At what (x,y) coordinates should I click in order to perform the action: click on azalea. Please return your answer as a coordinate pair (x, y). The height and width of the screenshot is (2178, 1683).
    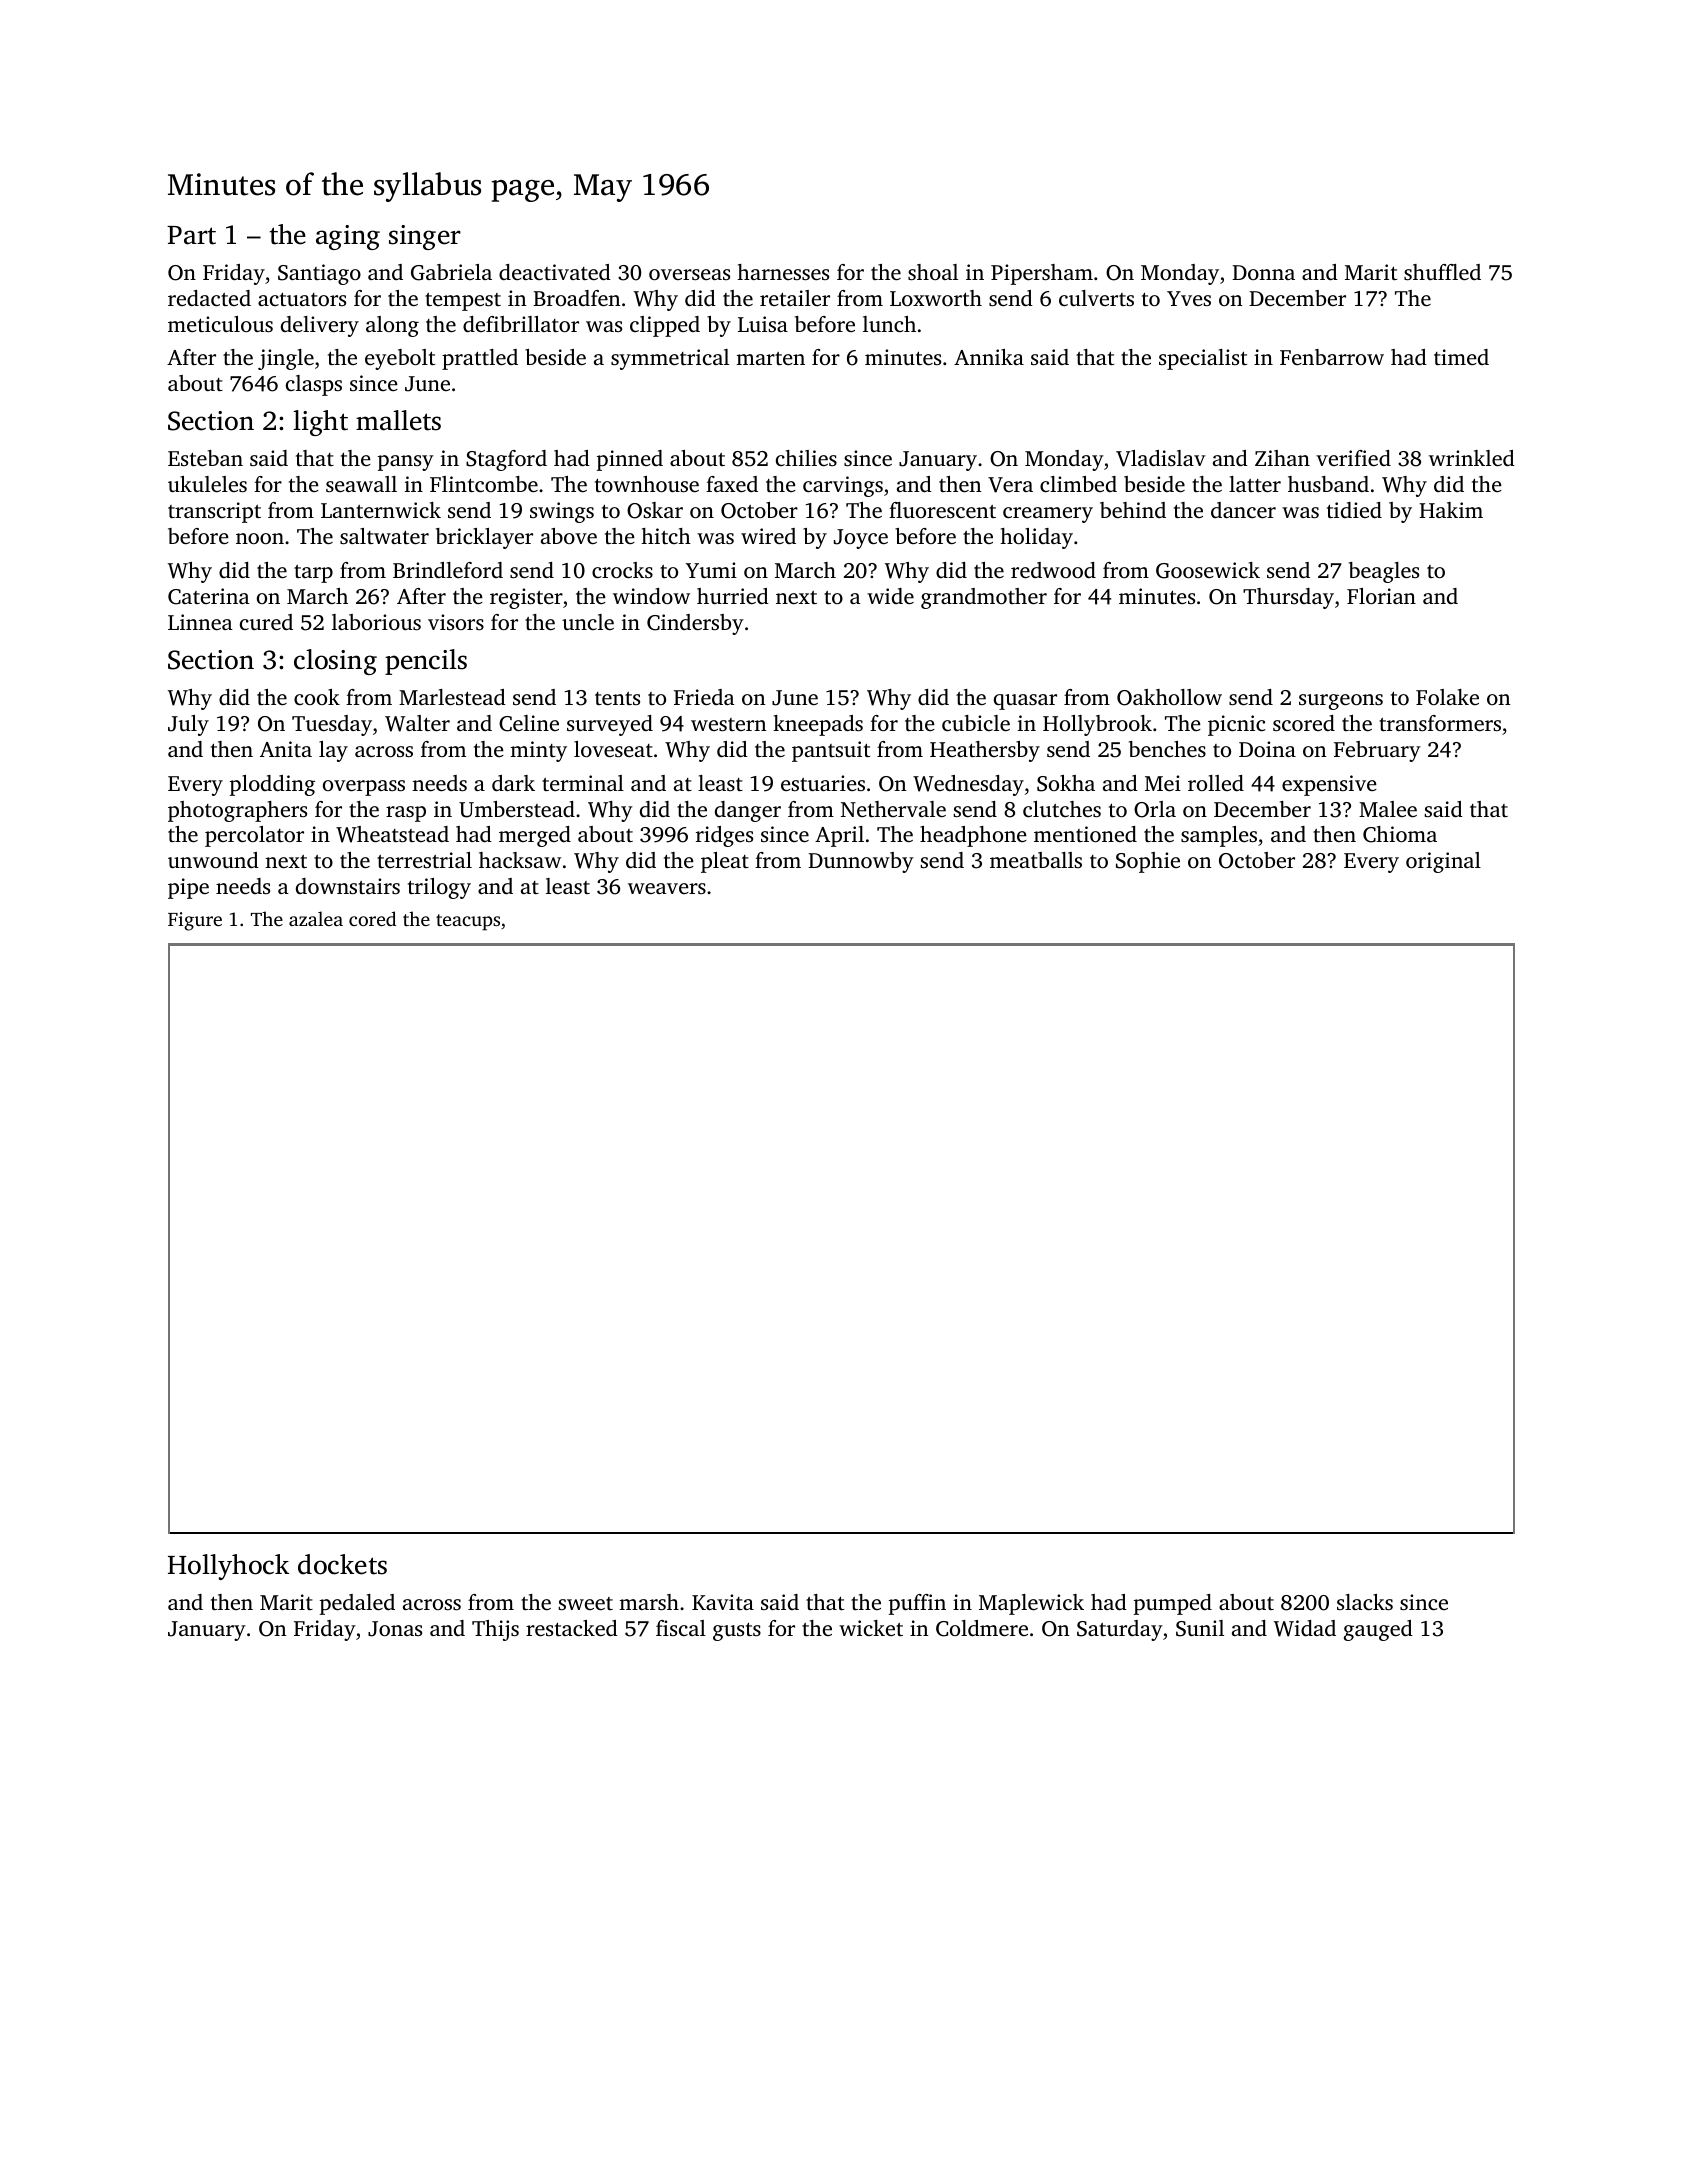
    Looking at the image, I should click on (316, 918).
